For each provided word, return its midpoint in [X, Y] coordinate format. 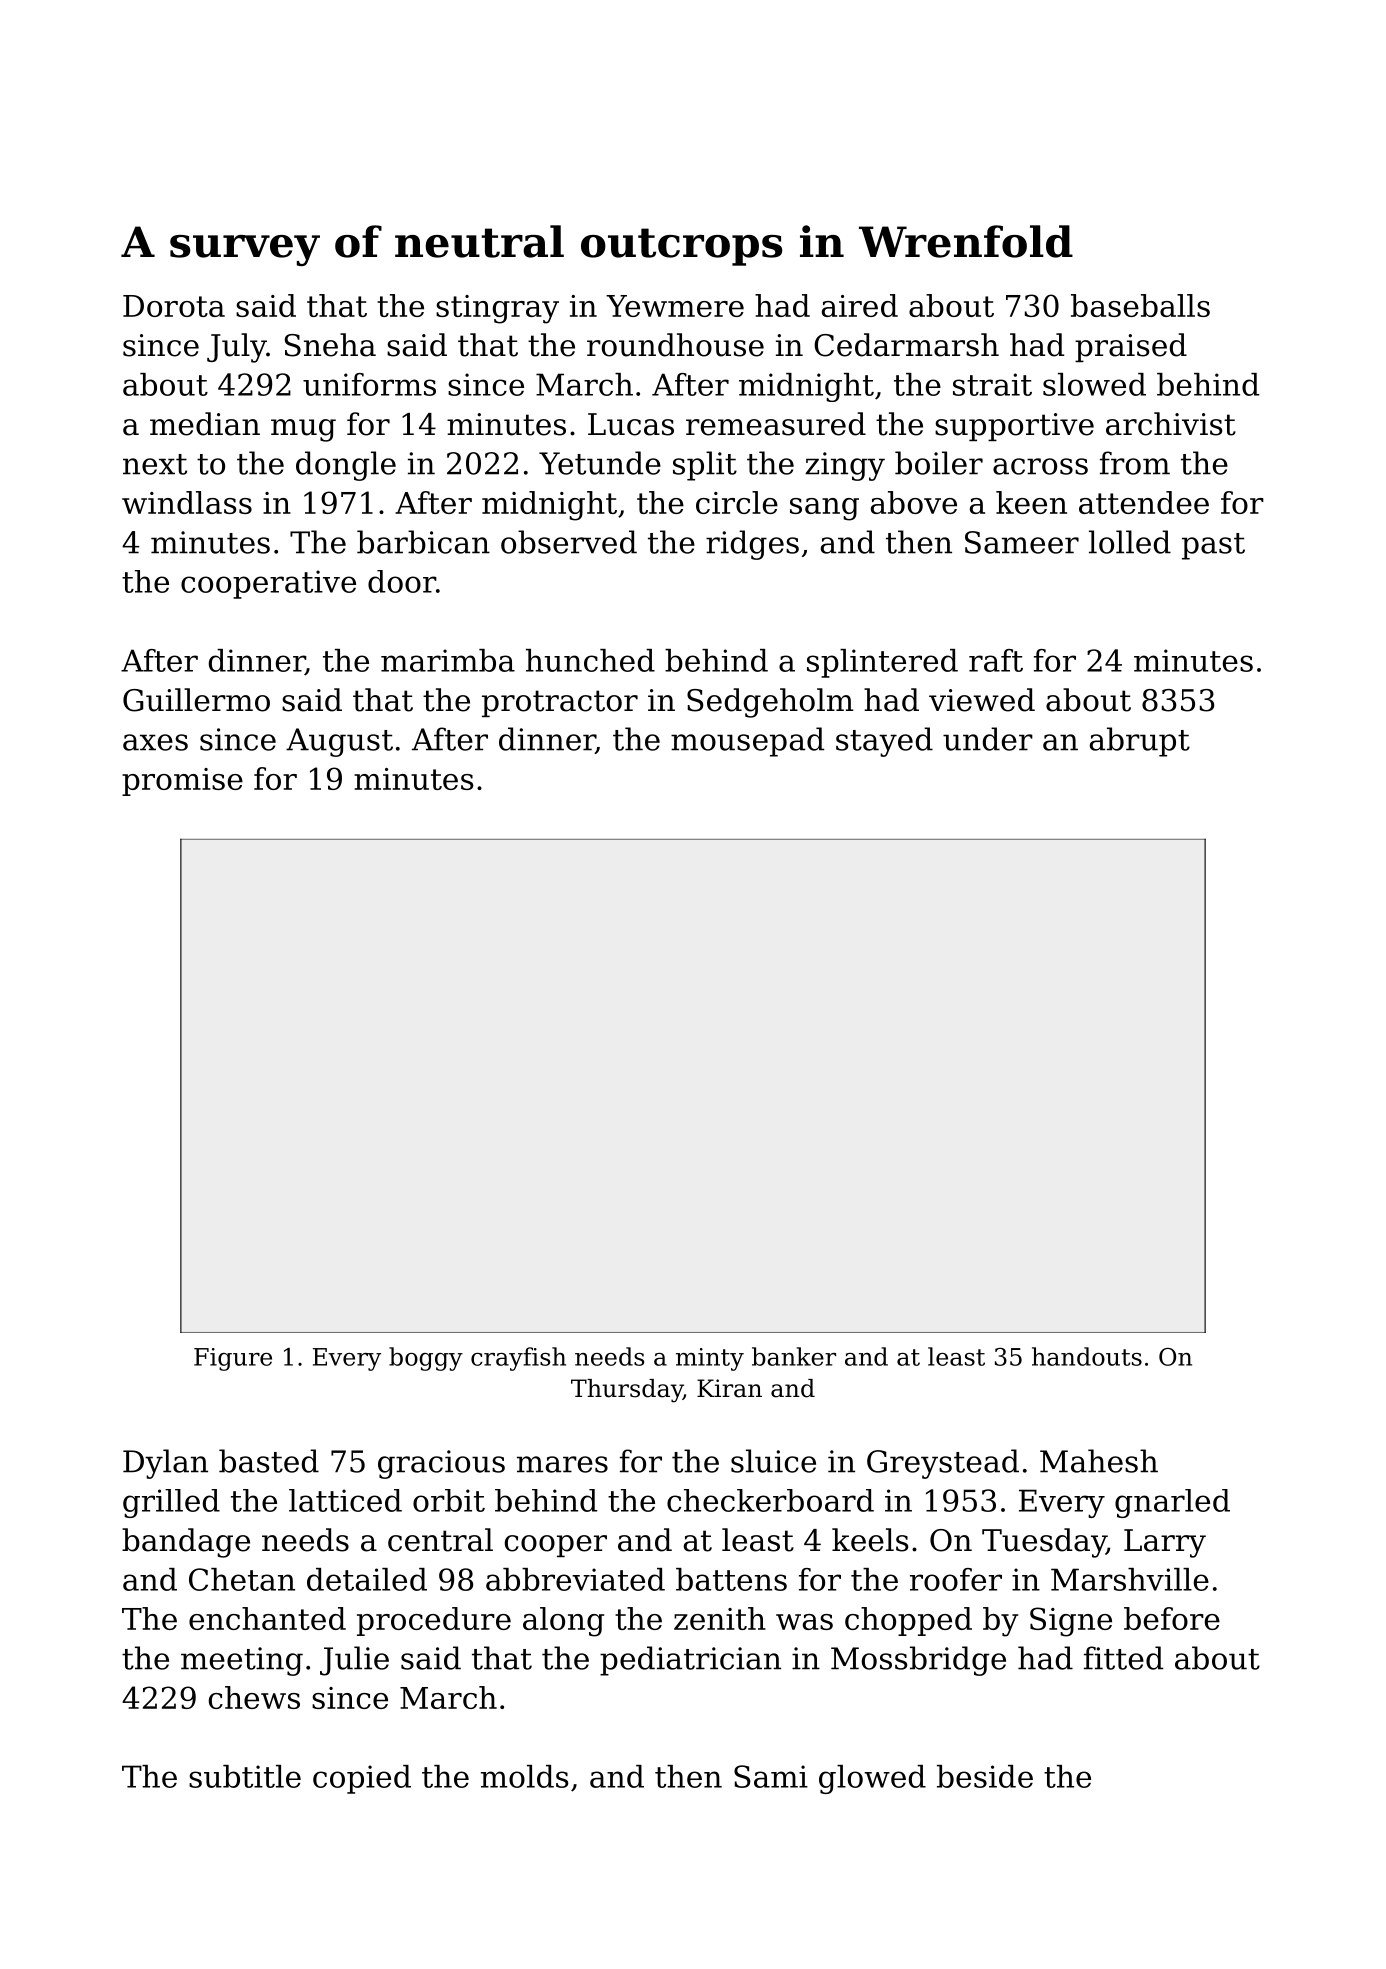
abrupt [1140, 742]
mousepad [747, 742]
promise [182, 782]
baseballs [1140, 305]
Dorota [174, 306]
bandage [186, 1543]
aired [860, 305]
